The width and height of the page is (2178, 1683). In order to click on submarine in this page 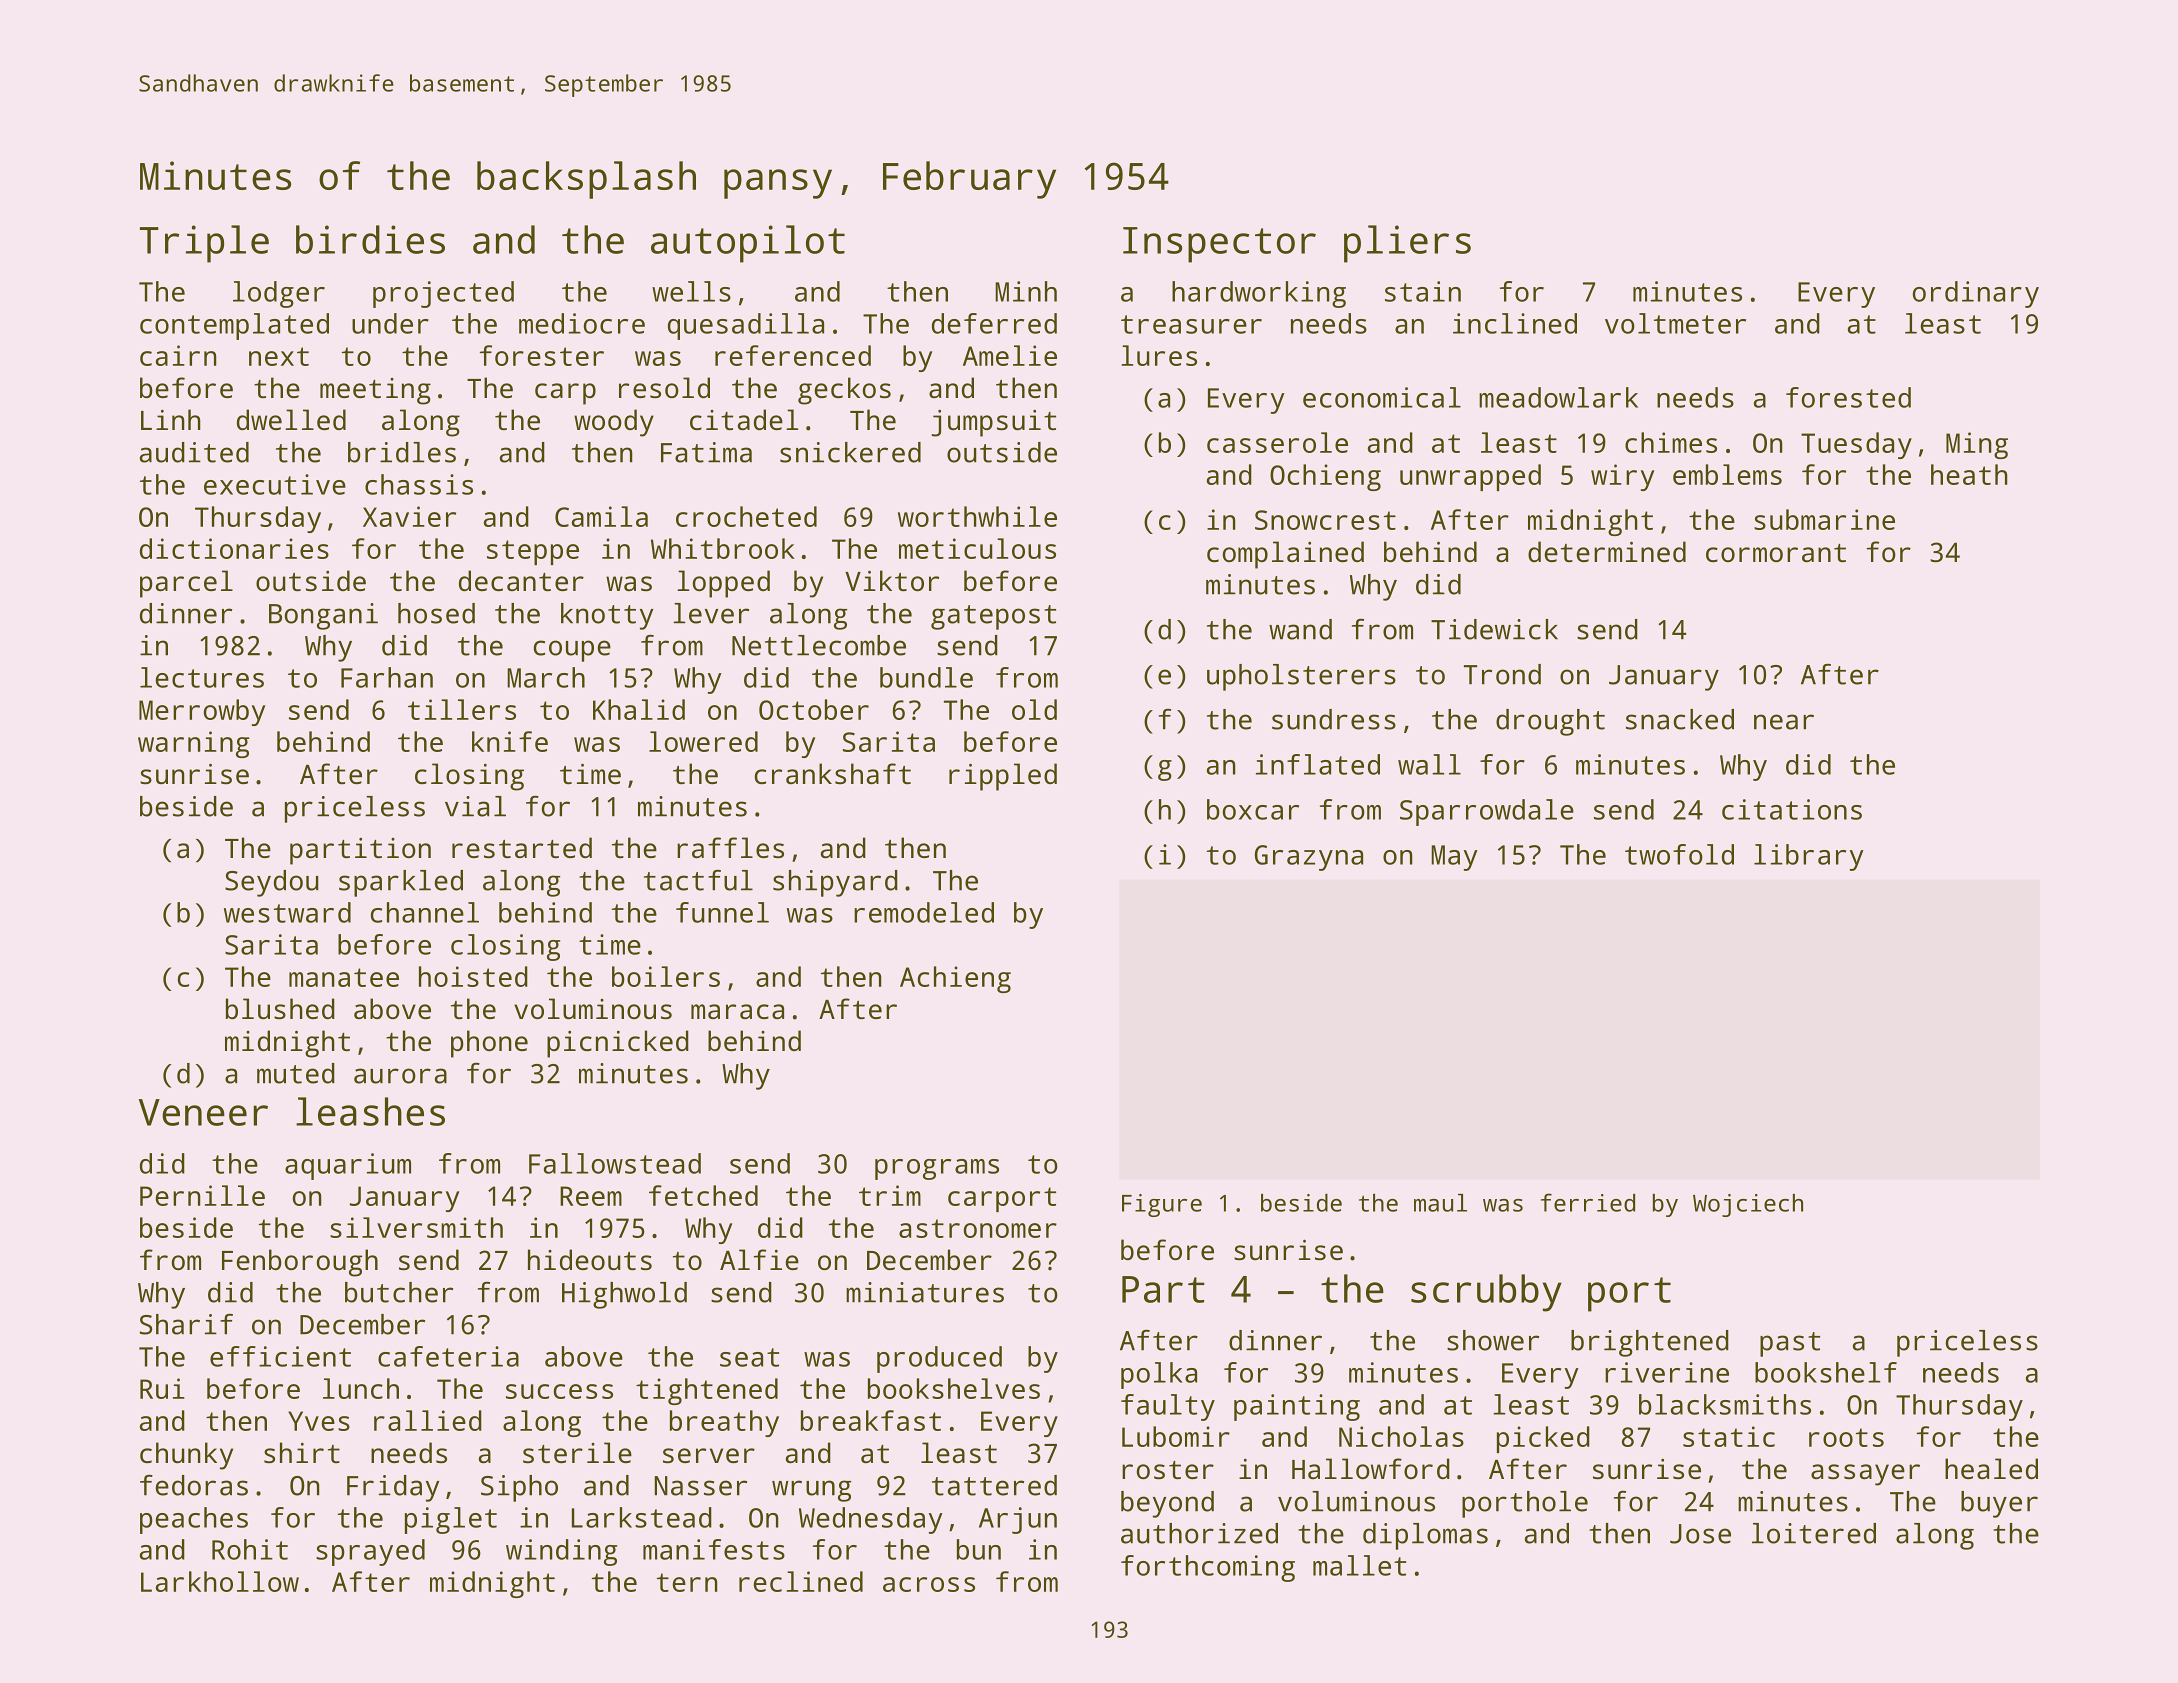, I will do `click(1824, 519)`.
